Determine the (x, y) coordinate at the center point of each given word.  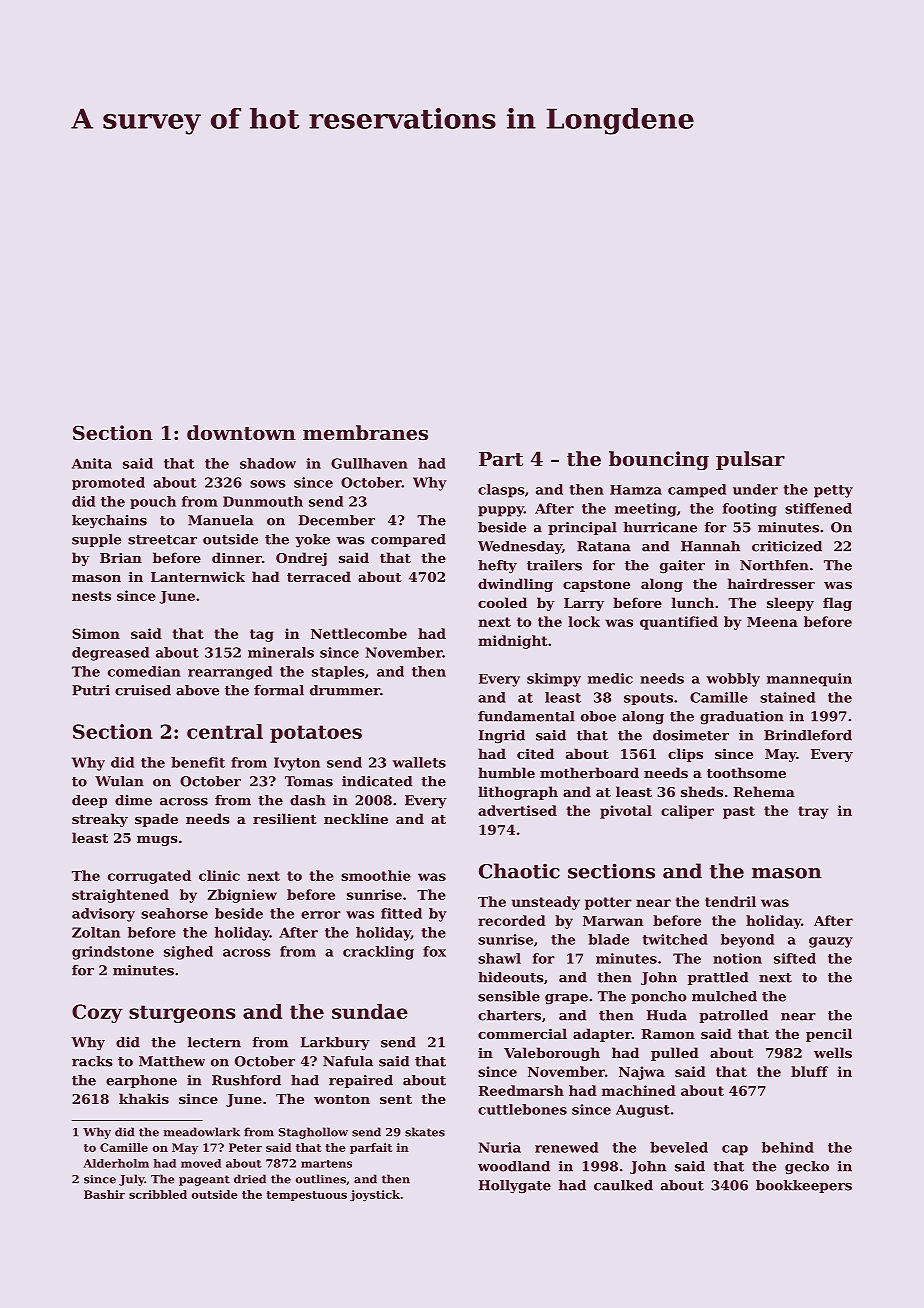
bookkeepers (804, 1186)
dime (133, 800)
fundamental (526, 716)
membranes (365, 432)
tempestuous (306, 1196)
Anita (92, 463)
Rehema (764, 791)
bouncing (659, 461)
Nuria (500, 1147)
